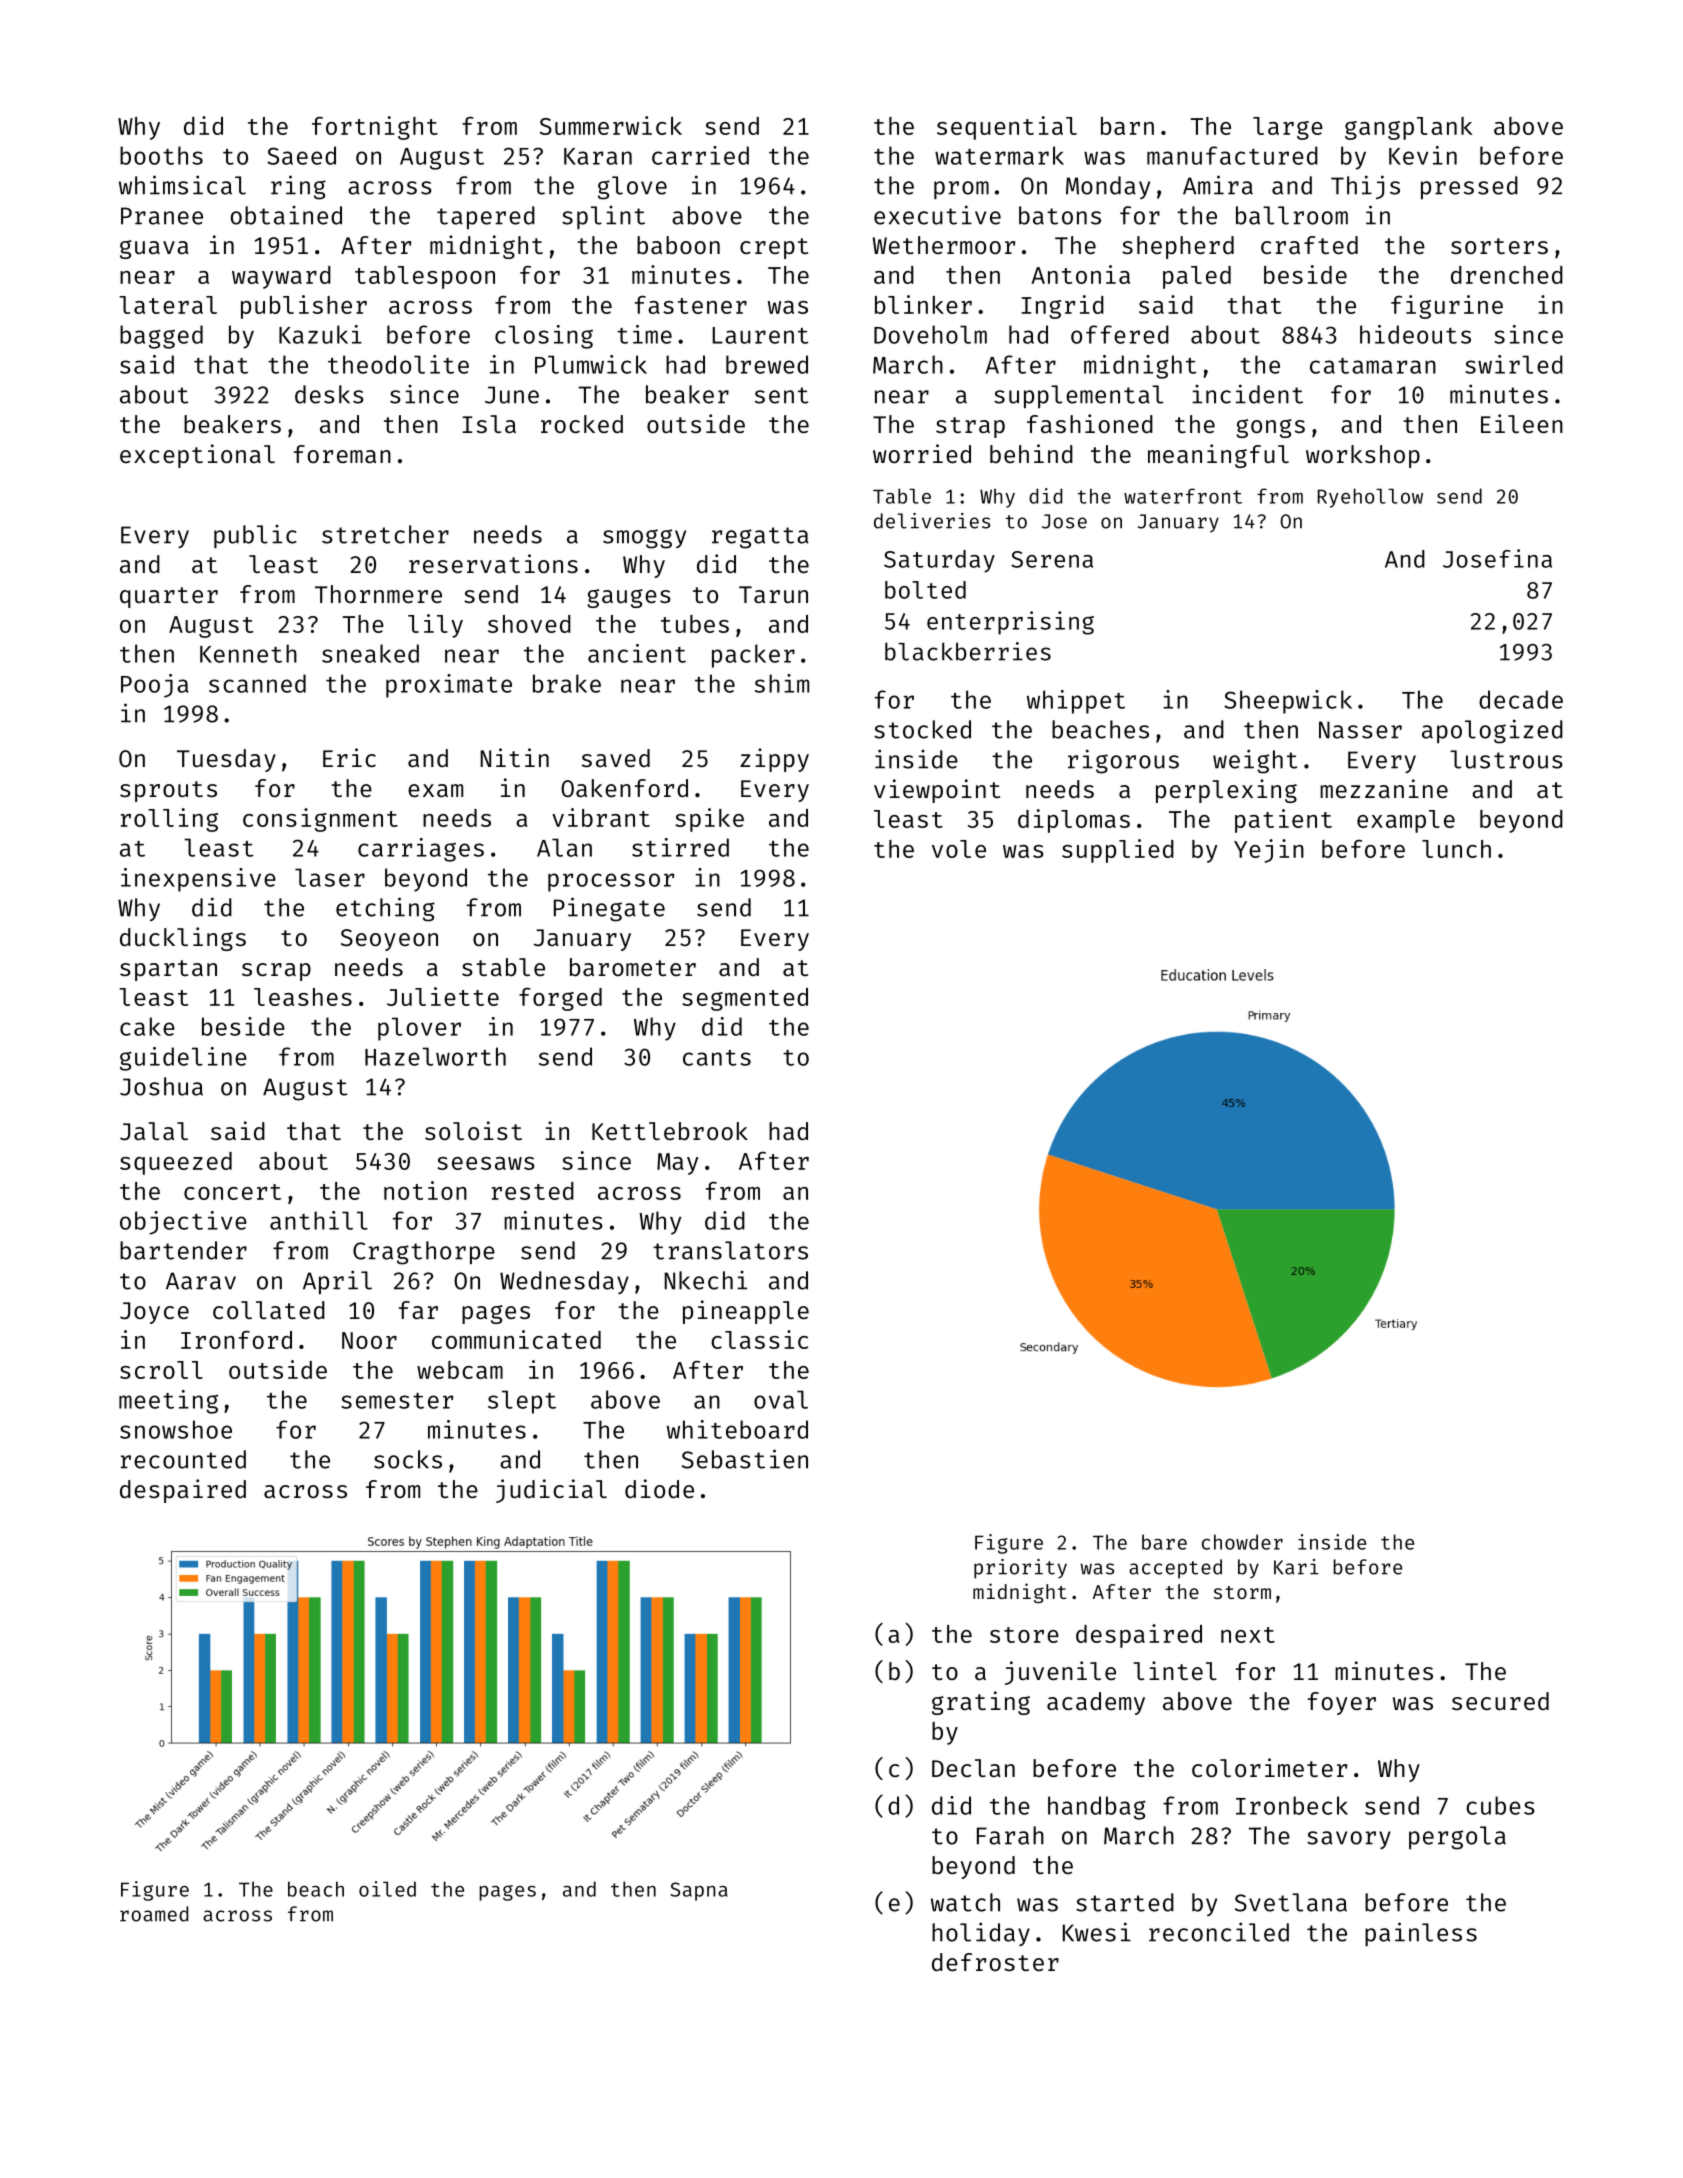 The height and width of the page is (2178, 1683). What do you see at coordinates (516, 1339) in the page?
I see `communicated` at bounding box center [516, 1339].
